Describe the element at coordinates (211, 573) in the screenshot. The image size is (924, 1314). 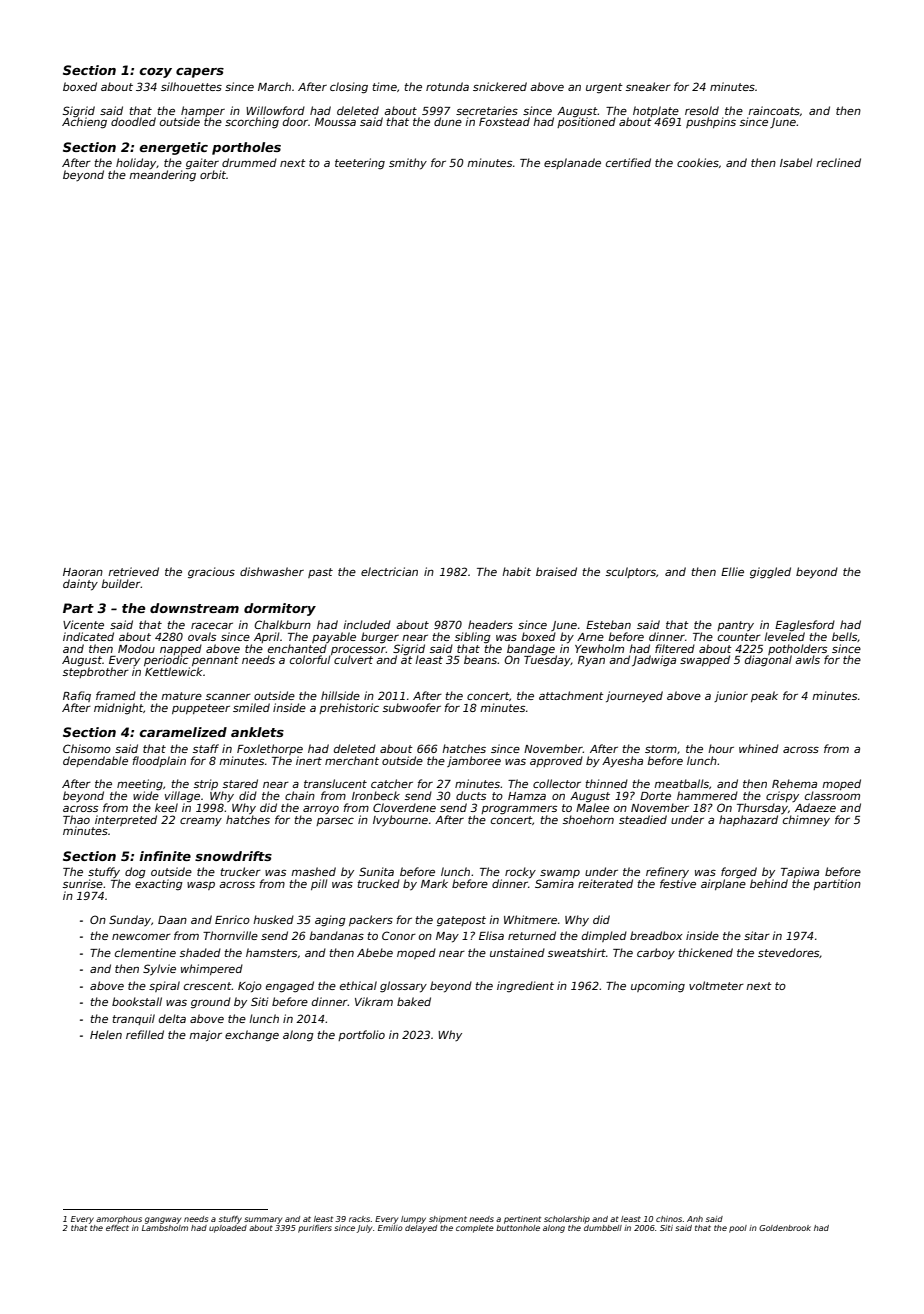
I see `gracious` at that location.
